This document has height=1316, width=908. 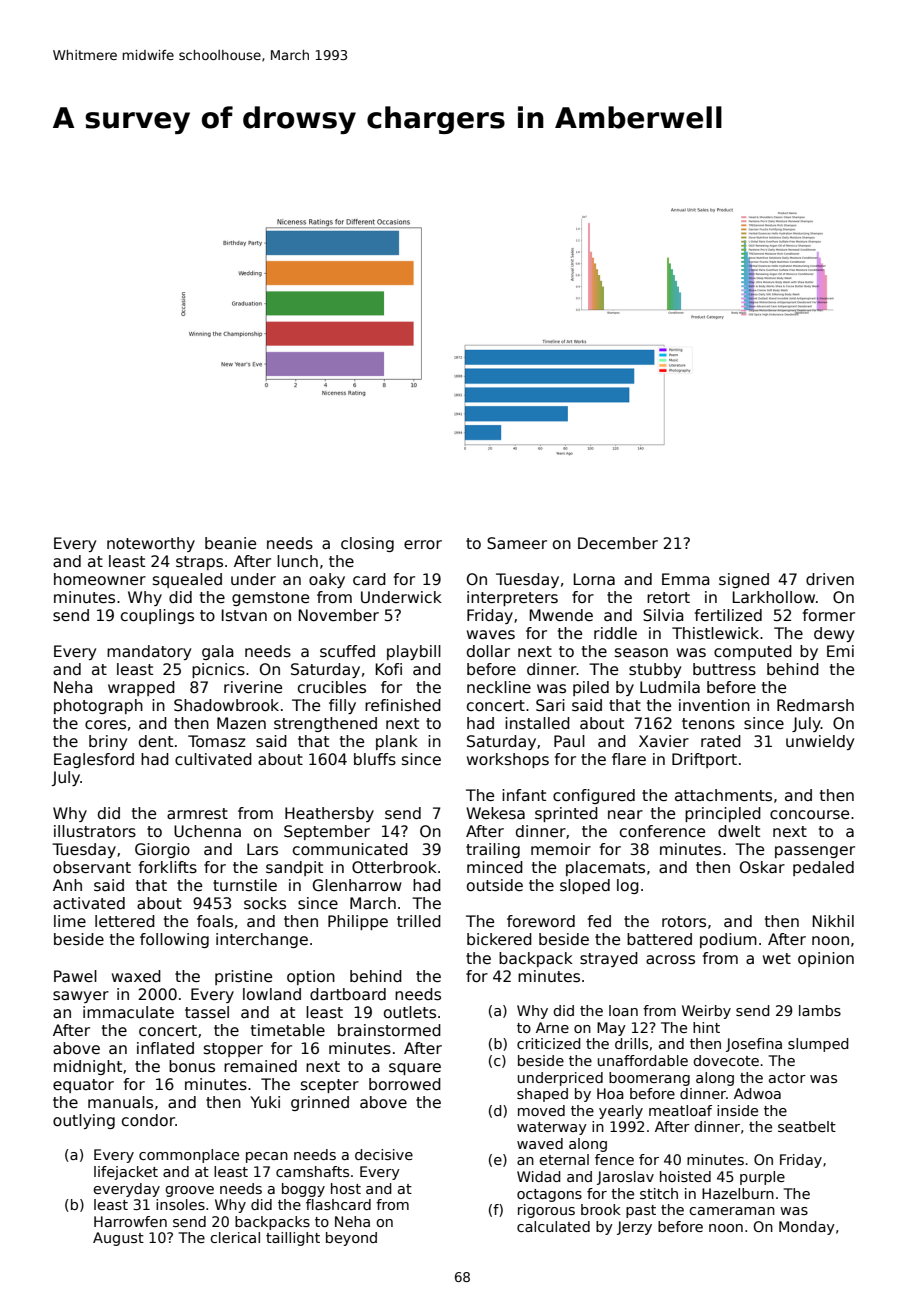 What do you see at coordinates (517, 543) in the document?
I see `Sameer` at bounding box center [517, 543].
